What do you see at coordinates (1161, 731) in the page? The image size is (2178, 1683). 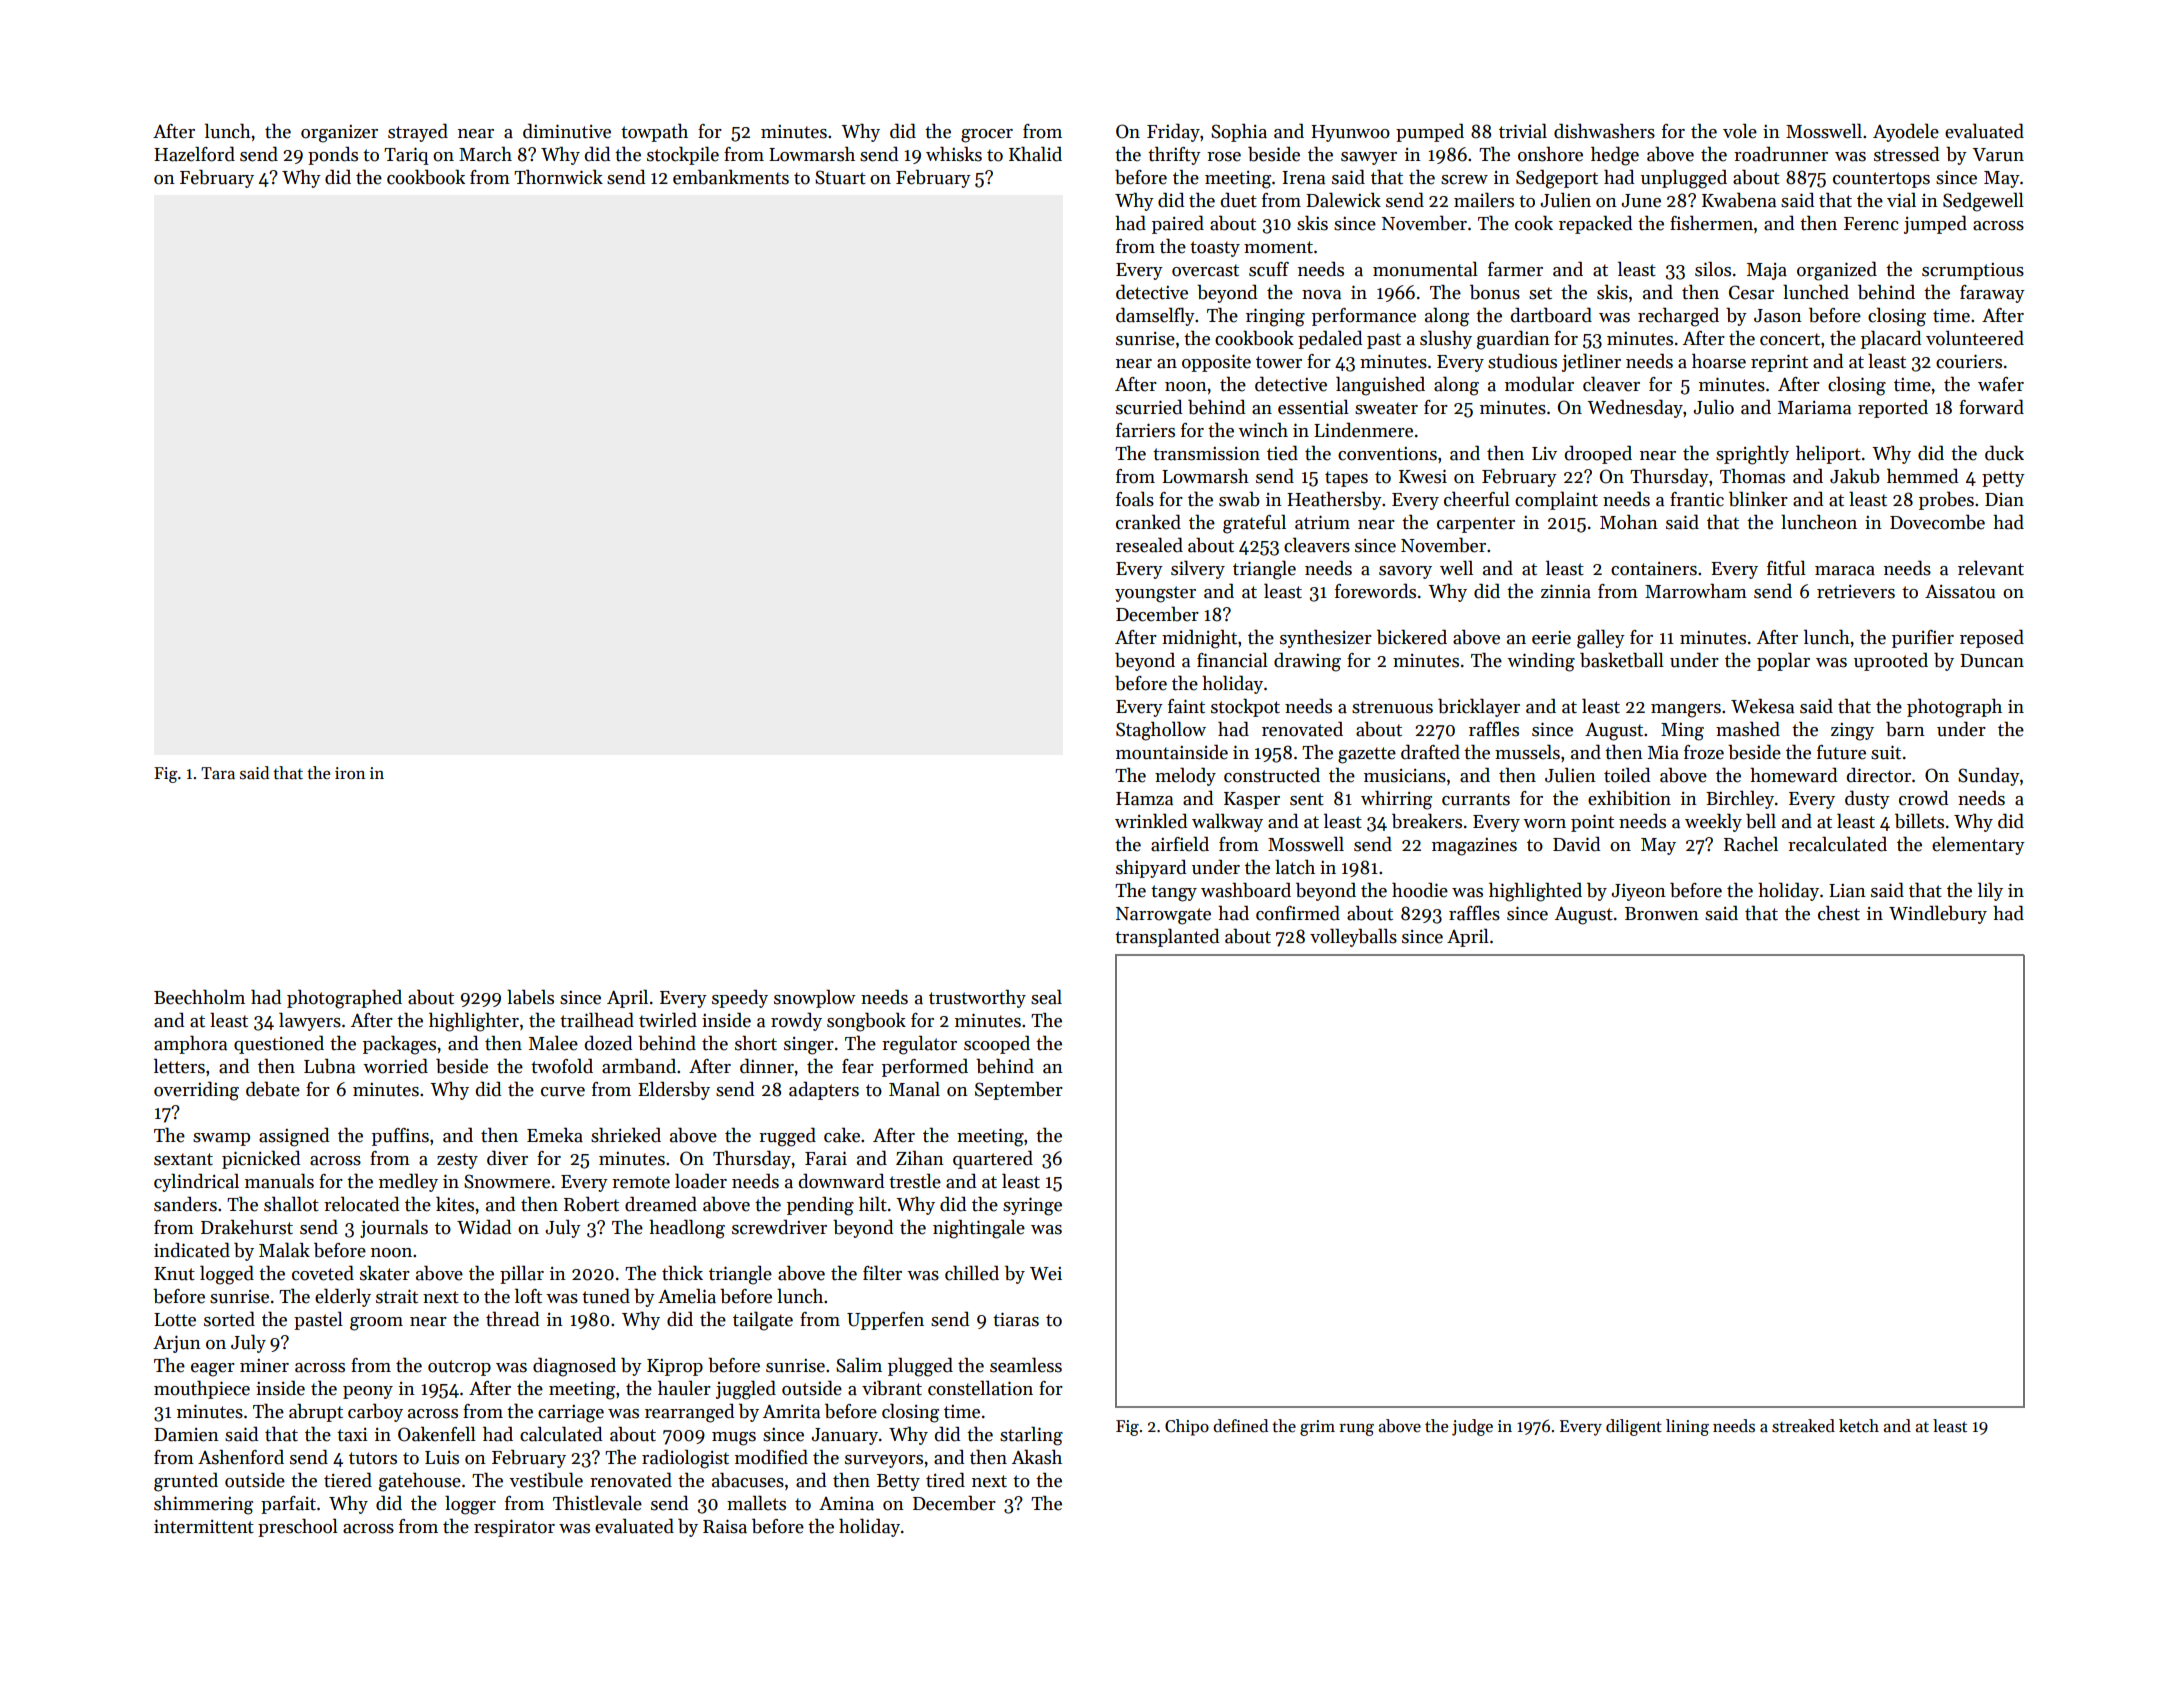 I see `Staghollow` at bounding box center [1161, 731].
